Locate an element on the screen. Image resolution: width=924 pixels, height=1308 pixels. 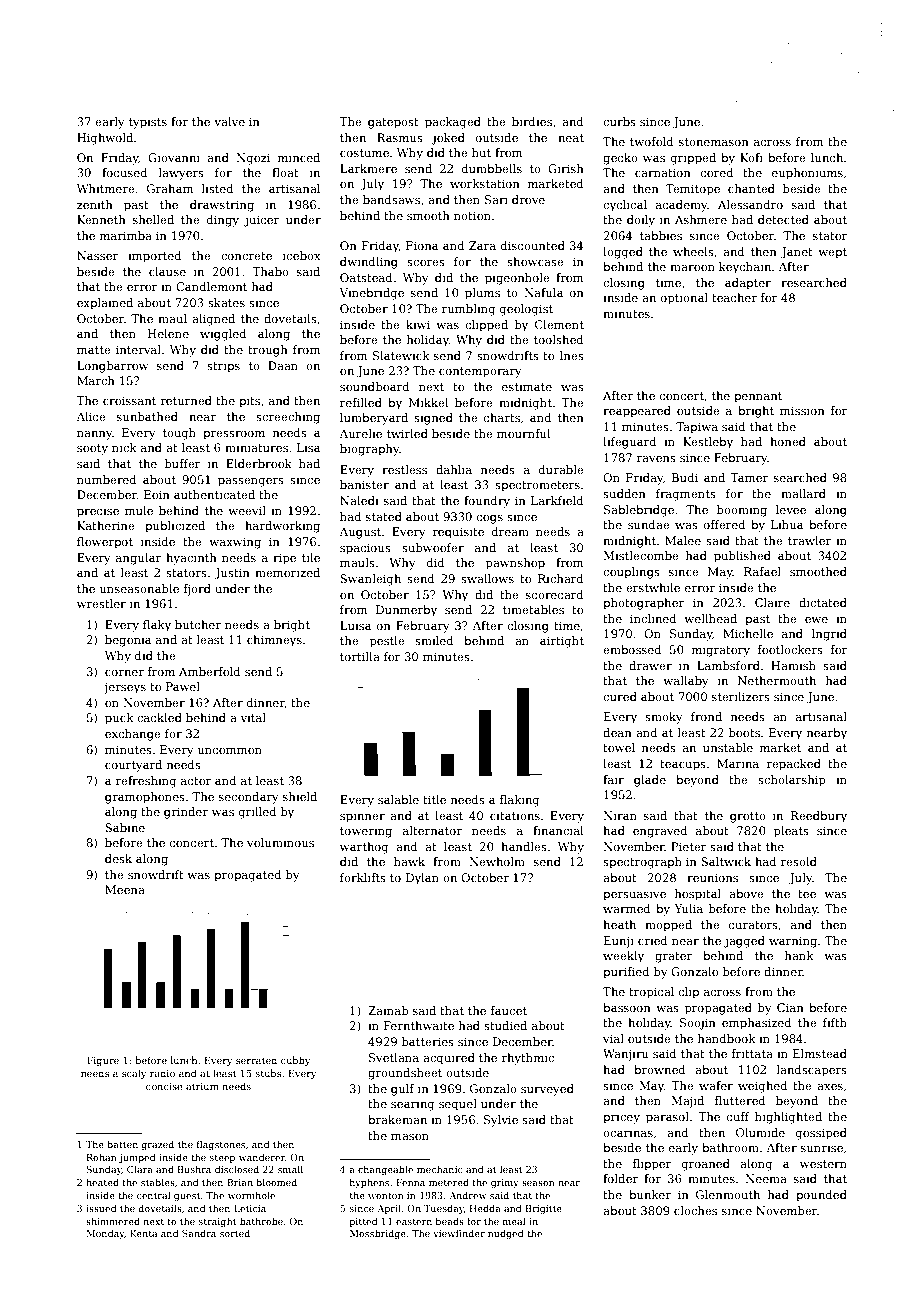
small is located at coordinates (290, 1169).
